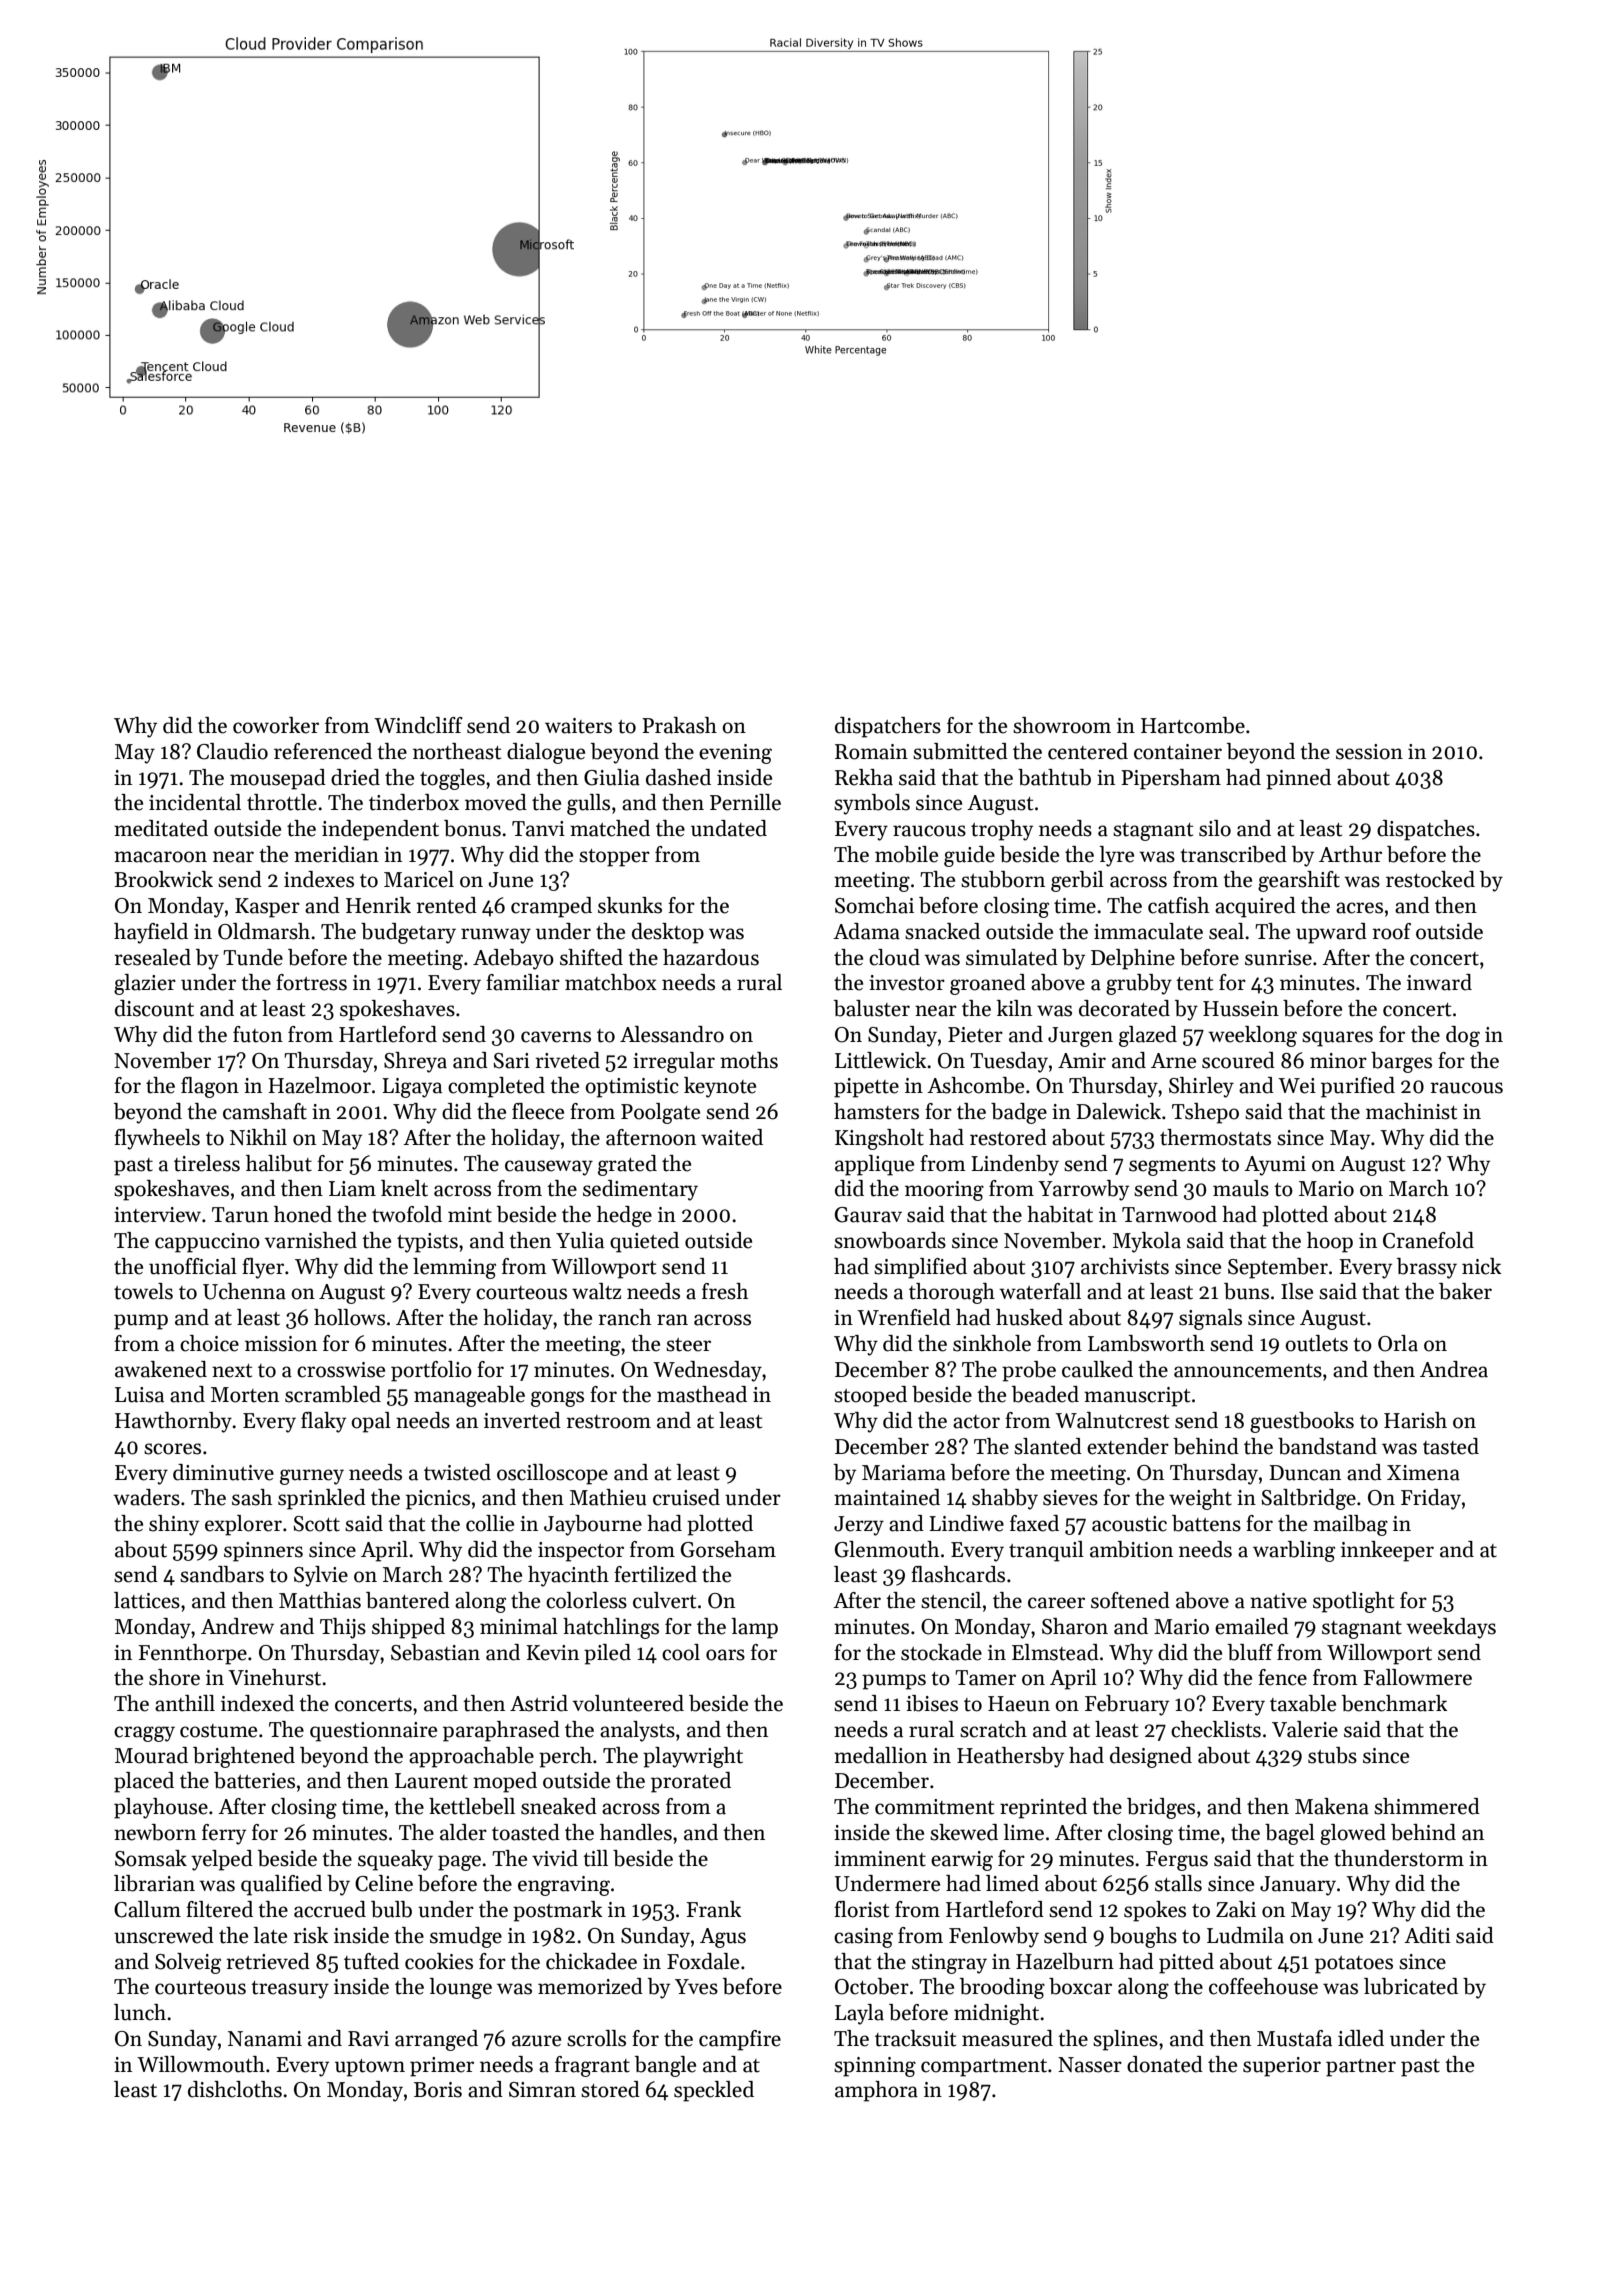  Describe the element at coordinates (1387, 1551) in the screenshot. I see `innkeeper` at that location.
